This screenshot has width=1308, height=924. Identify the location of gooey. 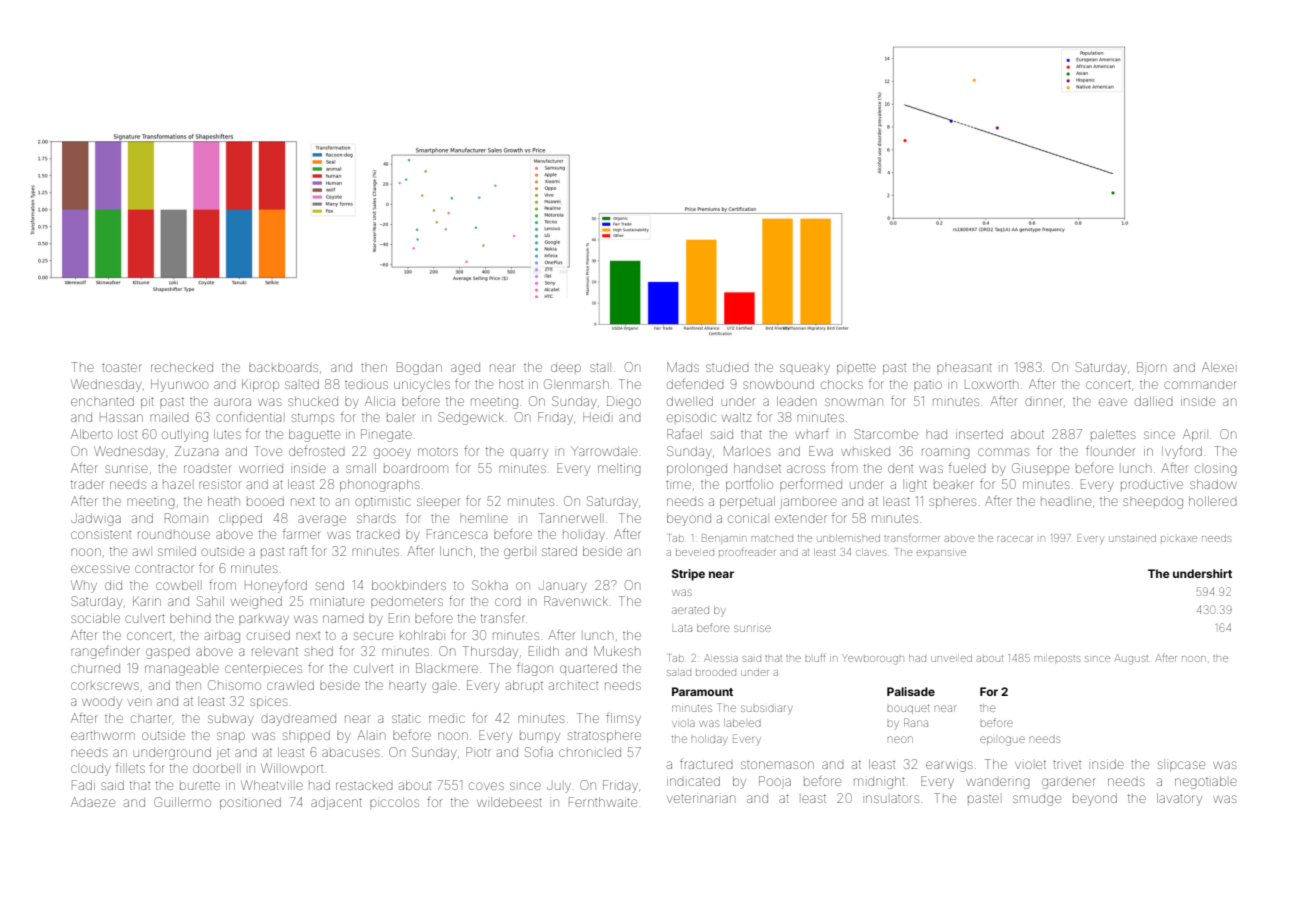
(392, 453).
